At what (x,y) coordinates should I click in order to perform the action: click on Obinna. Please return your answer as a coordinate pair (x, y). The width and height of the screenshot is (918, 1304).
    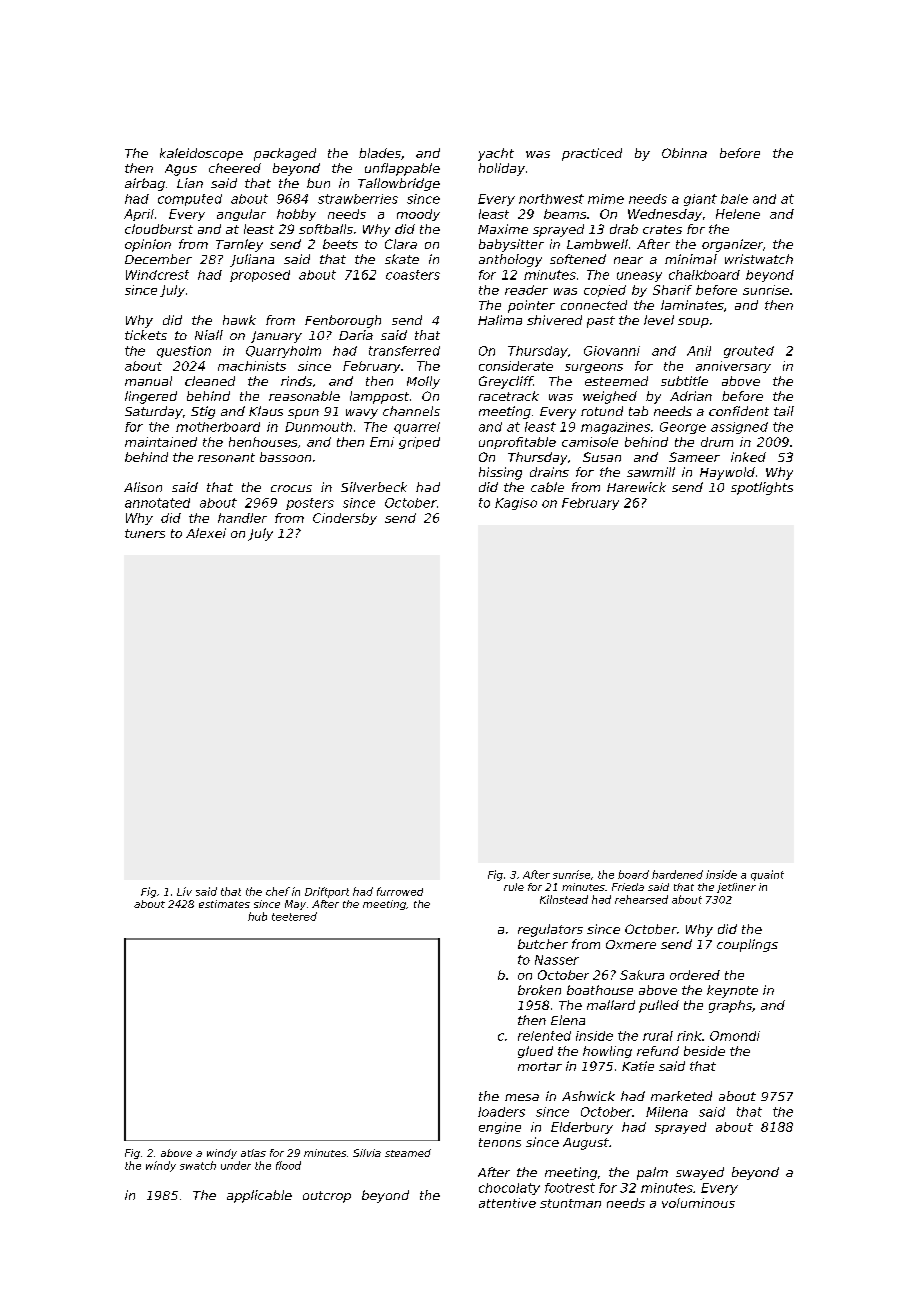
    Looking at the image, I should click on (684, 153).
